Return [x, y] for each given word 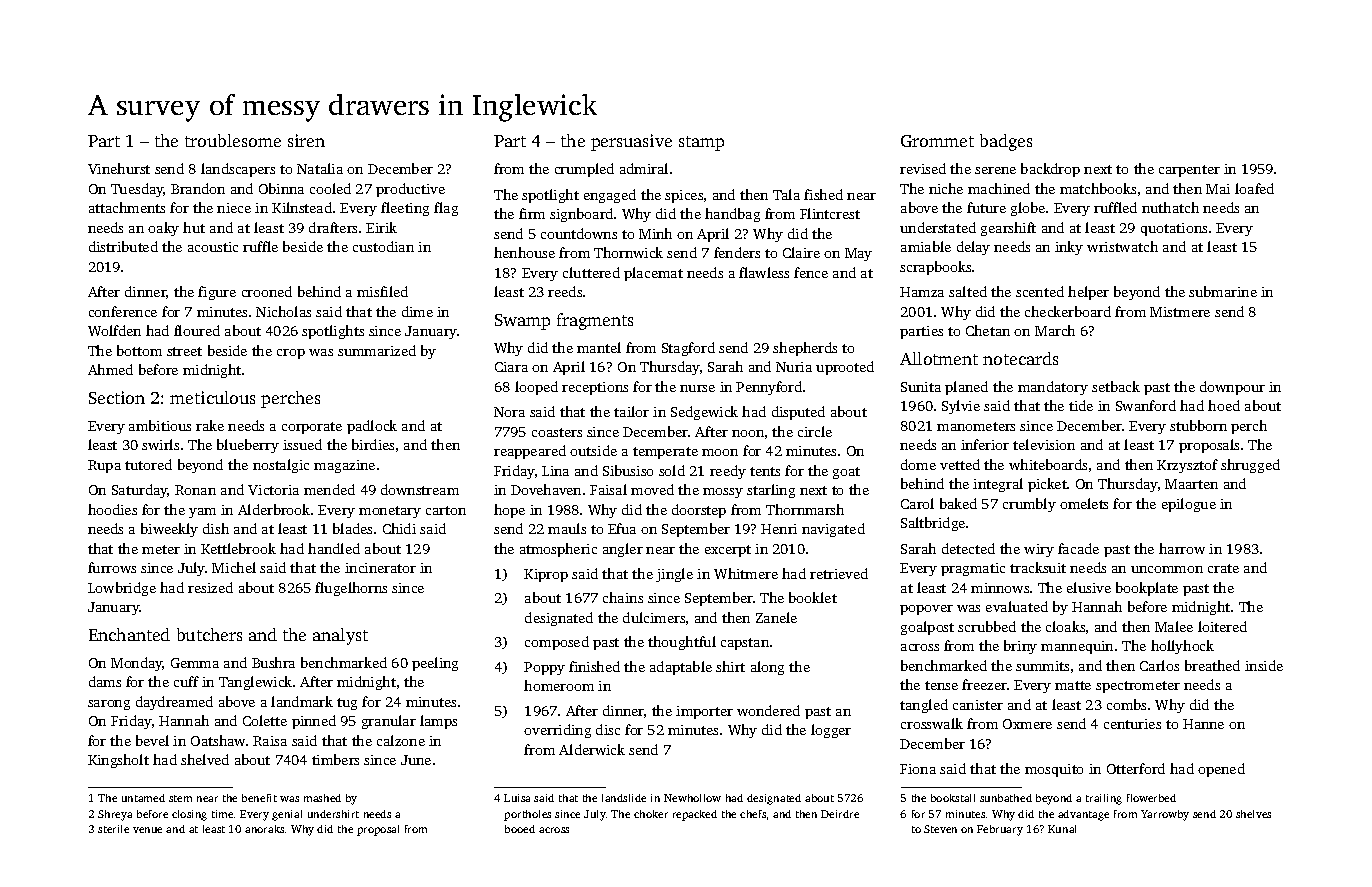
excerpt [728, 551]
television [1044, 444]
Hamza [922, 292]
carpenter [1189, 171]
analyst [340, 636]
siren [306, 140]
